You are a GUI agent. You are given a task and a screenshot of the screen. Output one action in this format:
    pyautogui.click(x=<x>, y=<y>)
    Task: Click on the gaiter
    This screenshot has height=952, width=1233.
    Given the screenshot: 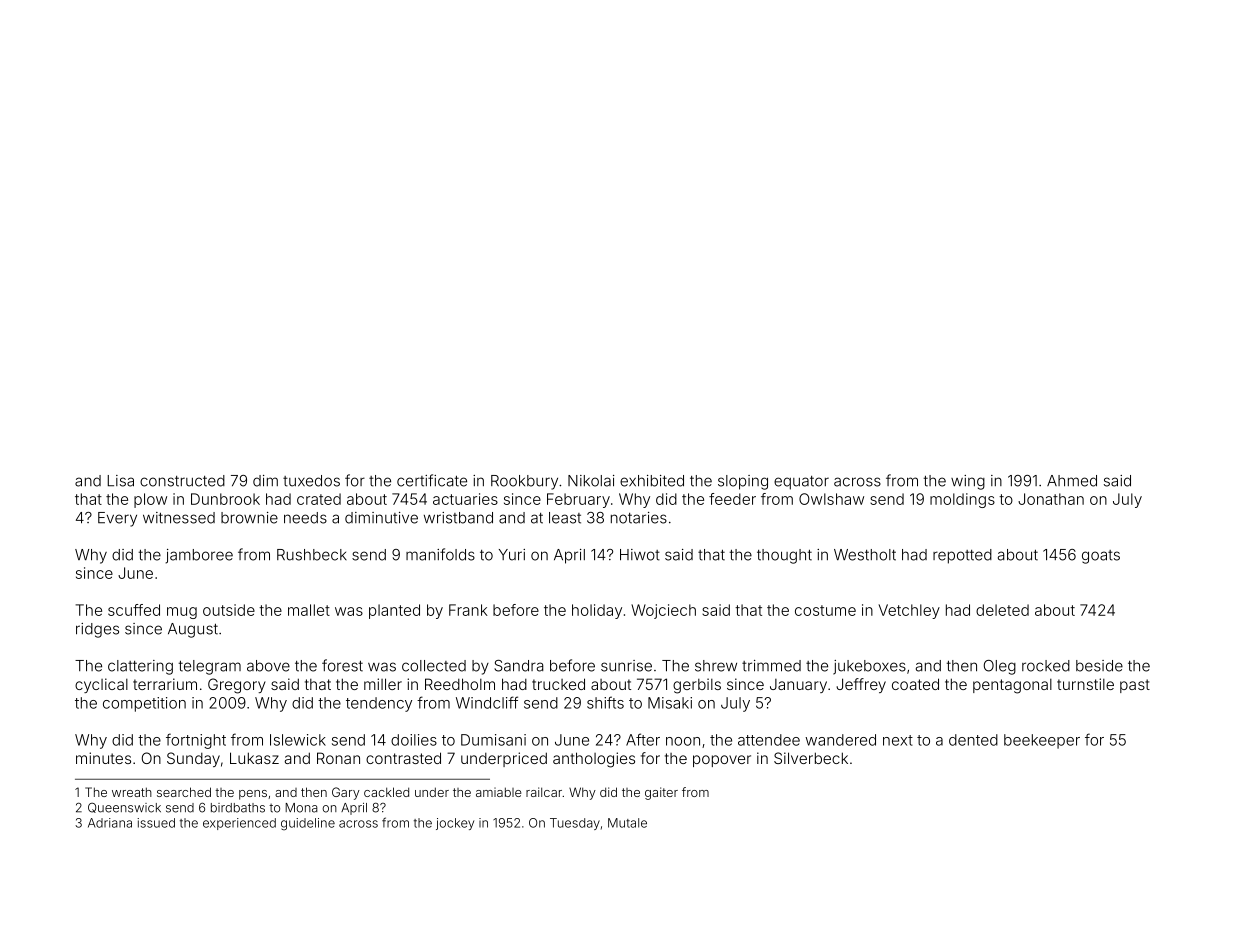 What is the action you would take?
    pyautogui.click(x=661, y=793)
